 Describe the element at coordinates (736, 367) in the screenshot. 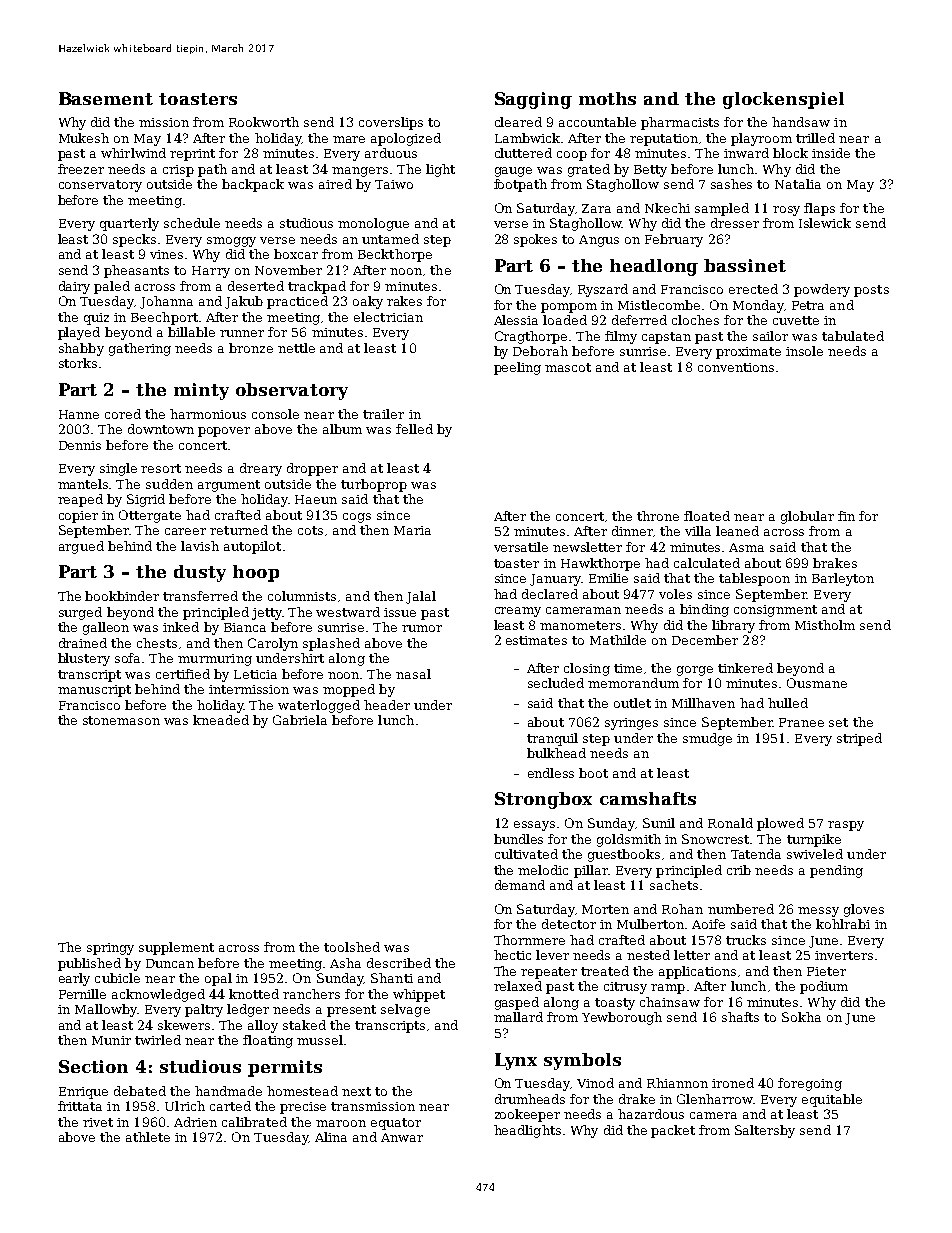

I see `conventions` at that location.
